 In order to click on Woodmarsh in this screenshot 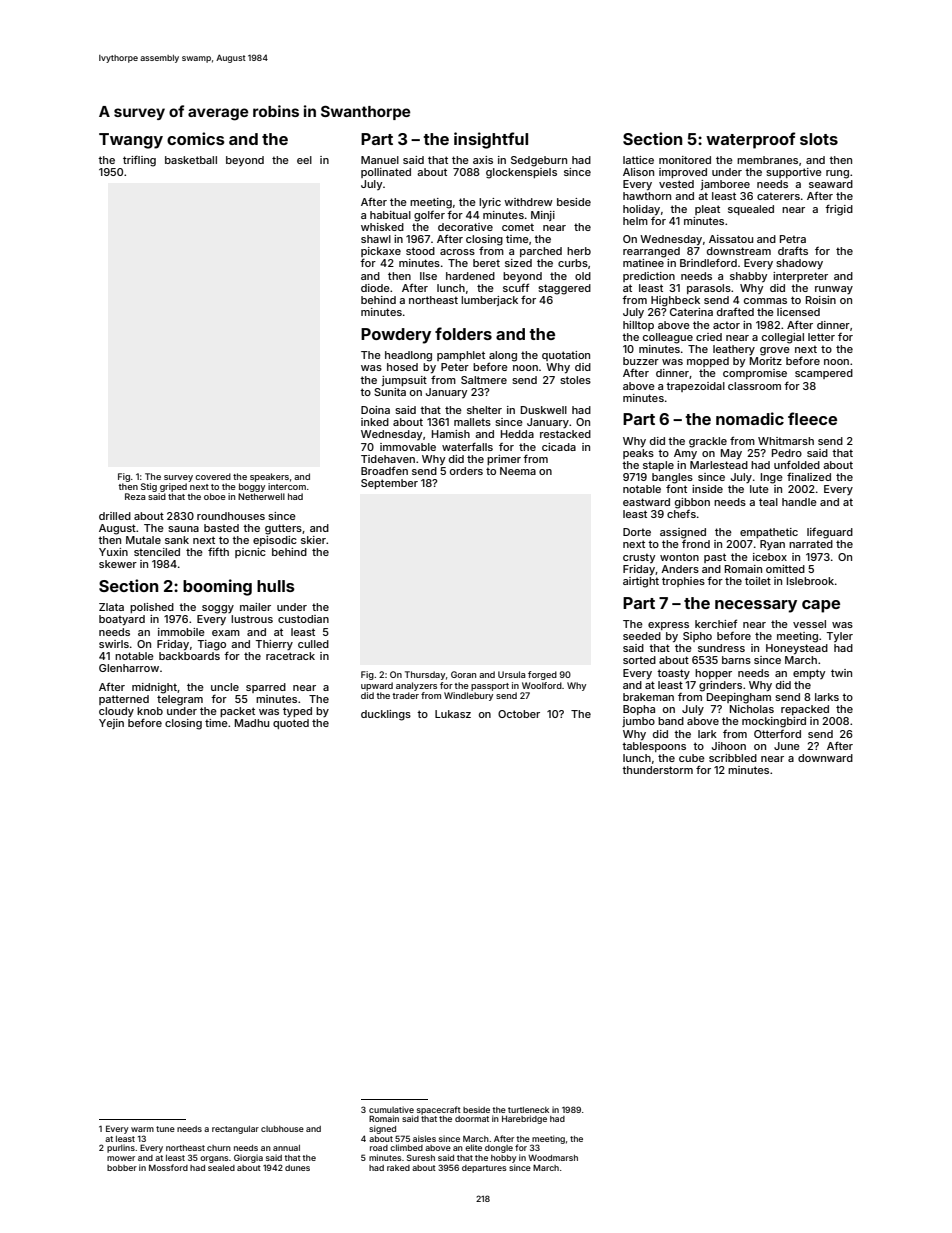, I will do `click(553, 1158)`.
